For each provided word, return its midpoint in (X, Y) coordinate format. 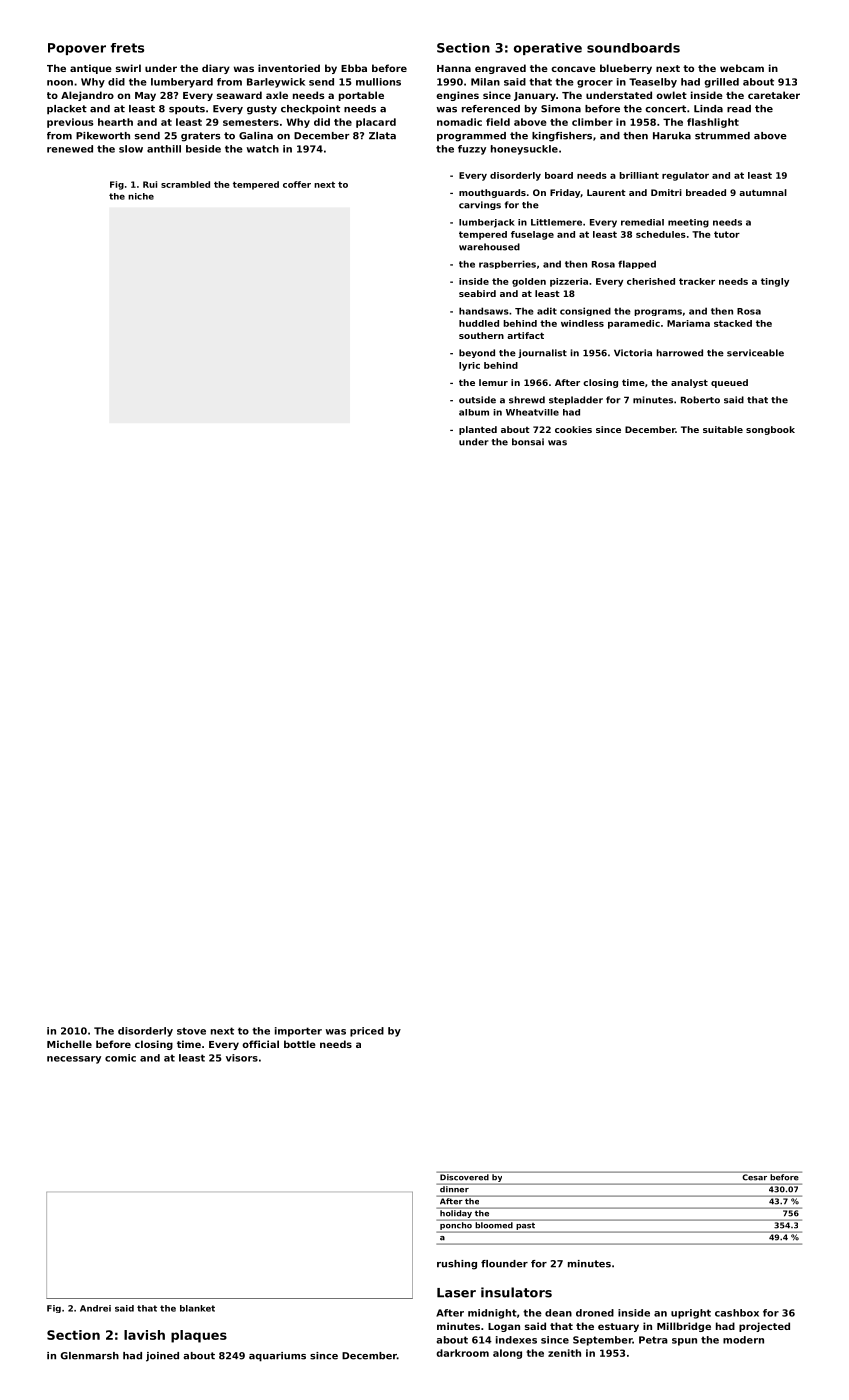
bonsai (528, 442)
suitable (723, 429)
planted (478, 430)
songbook (770, 430)
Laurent (606, 192)
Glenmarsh (90, 1356)
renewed (70, 149)
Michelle (69, 1044)
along (507, 1354)
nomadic (459, 122)
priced (367, 1032)
